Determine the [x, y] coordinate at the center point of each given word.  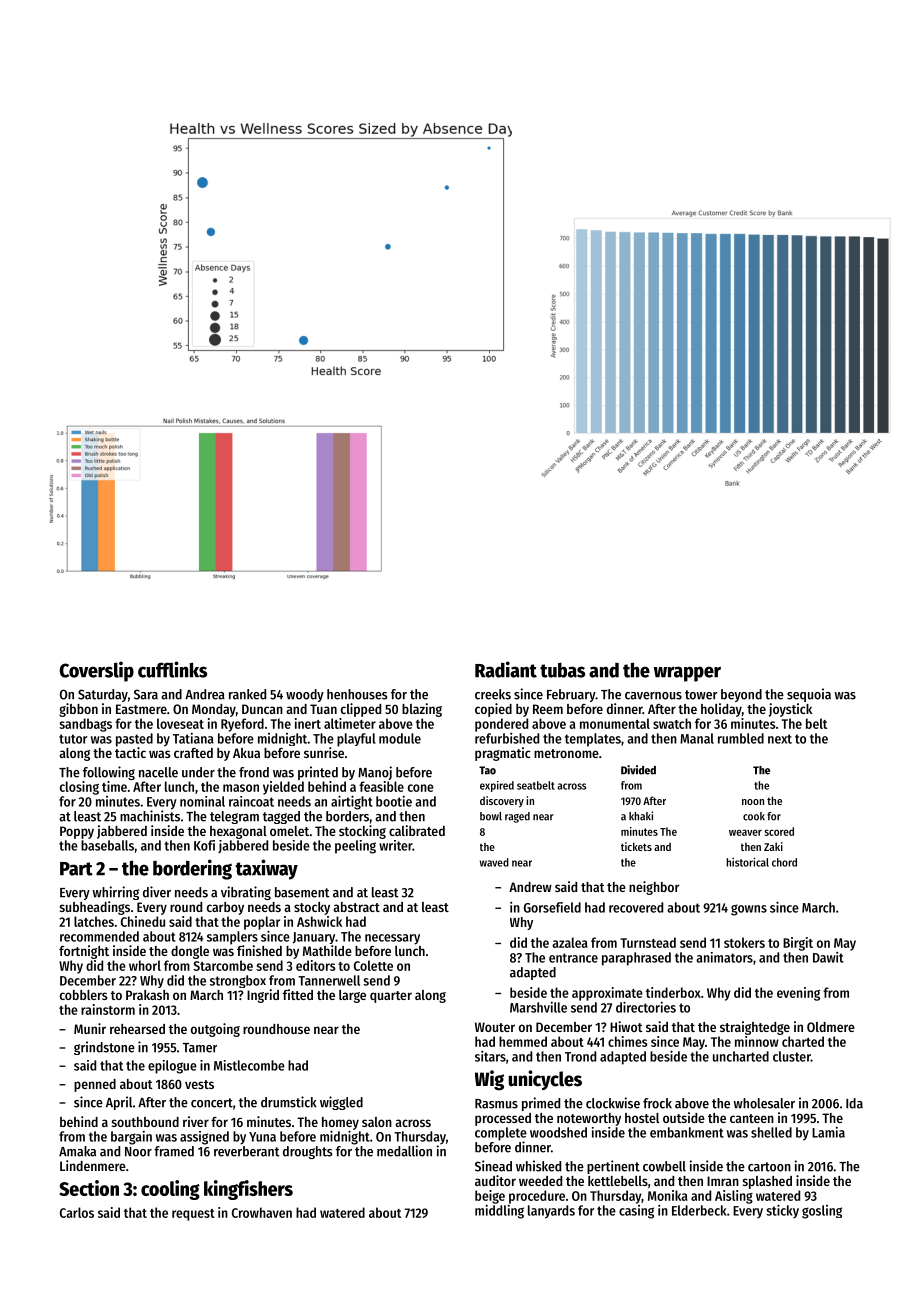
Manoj [375, 773]
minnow [757, 1041]
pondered [501, 725]
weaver [745, 832]
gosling [822, 1212]
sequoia [809, 695]
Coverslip [96, 671]
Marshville [538, 1007]
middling [499, 1212]
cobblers [83, 995]
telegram [234, 817]
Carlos [77, 1212]
